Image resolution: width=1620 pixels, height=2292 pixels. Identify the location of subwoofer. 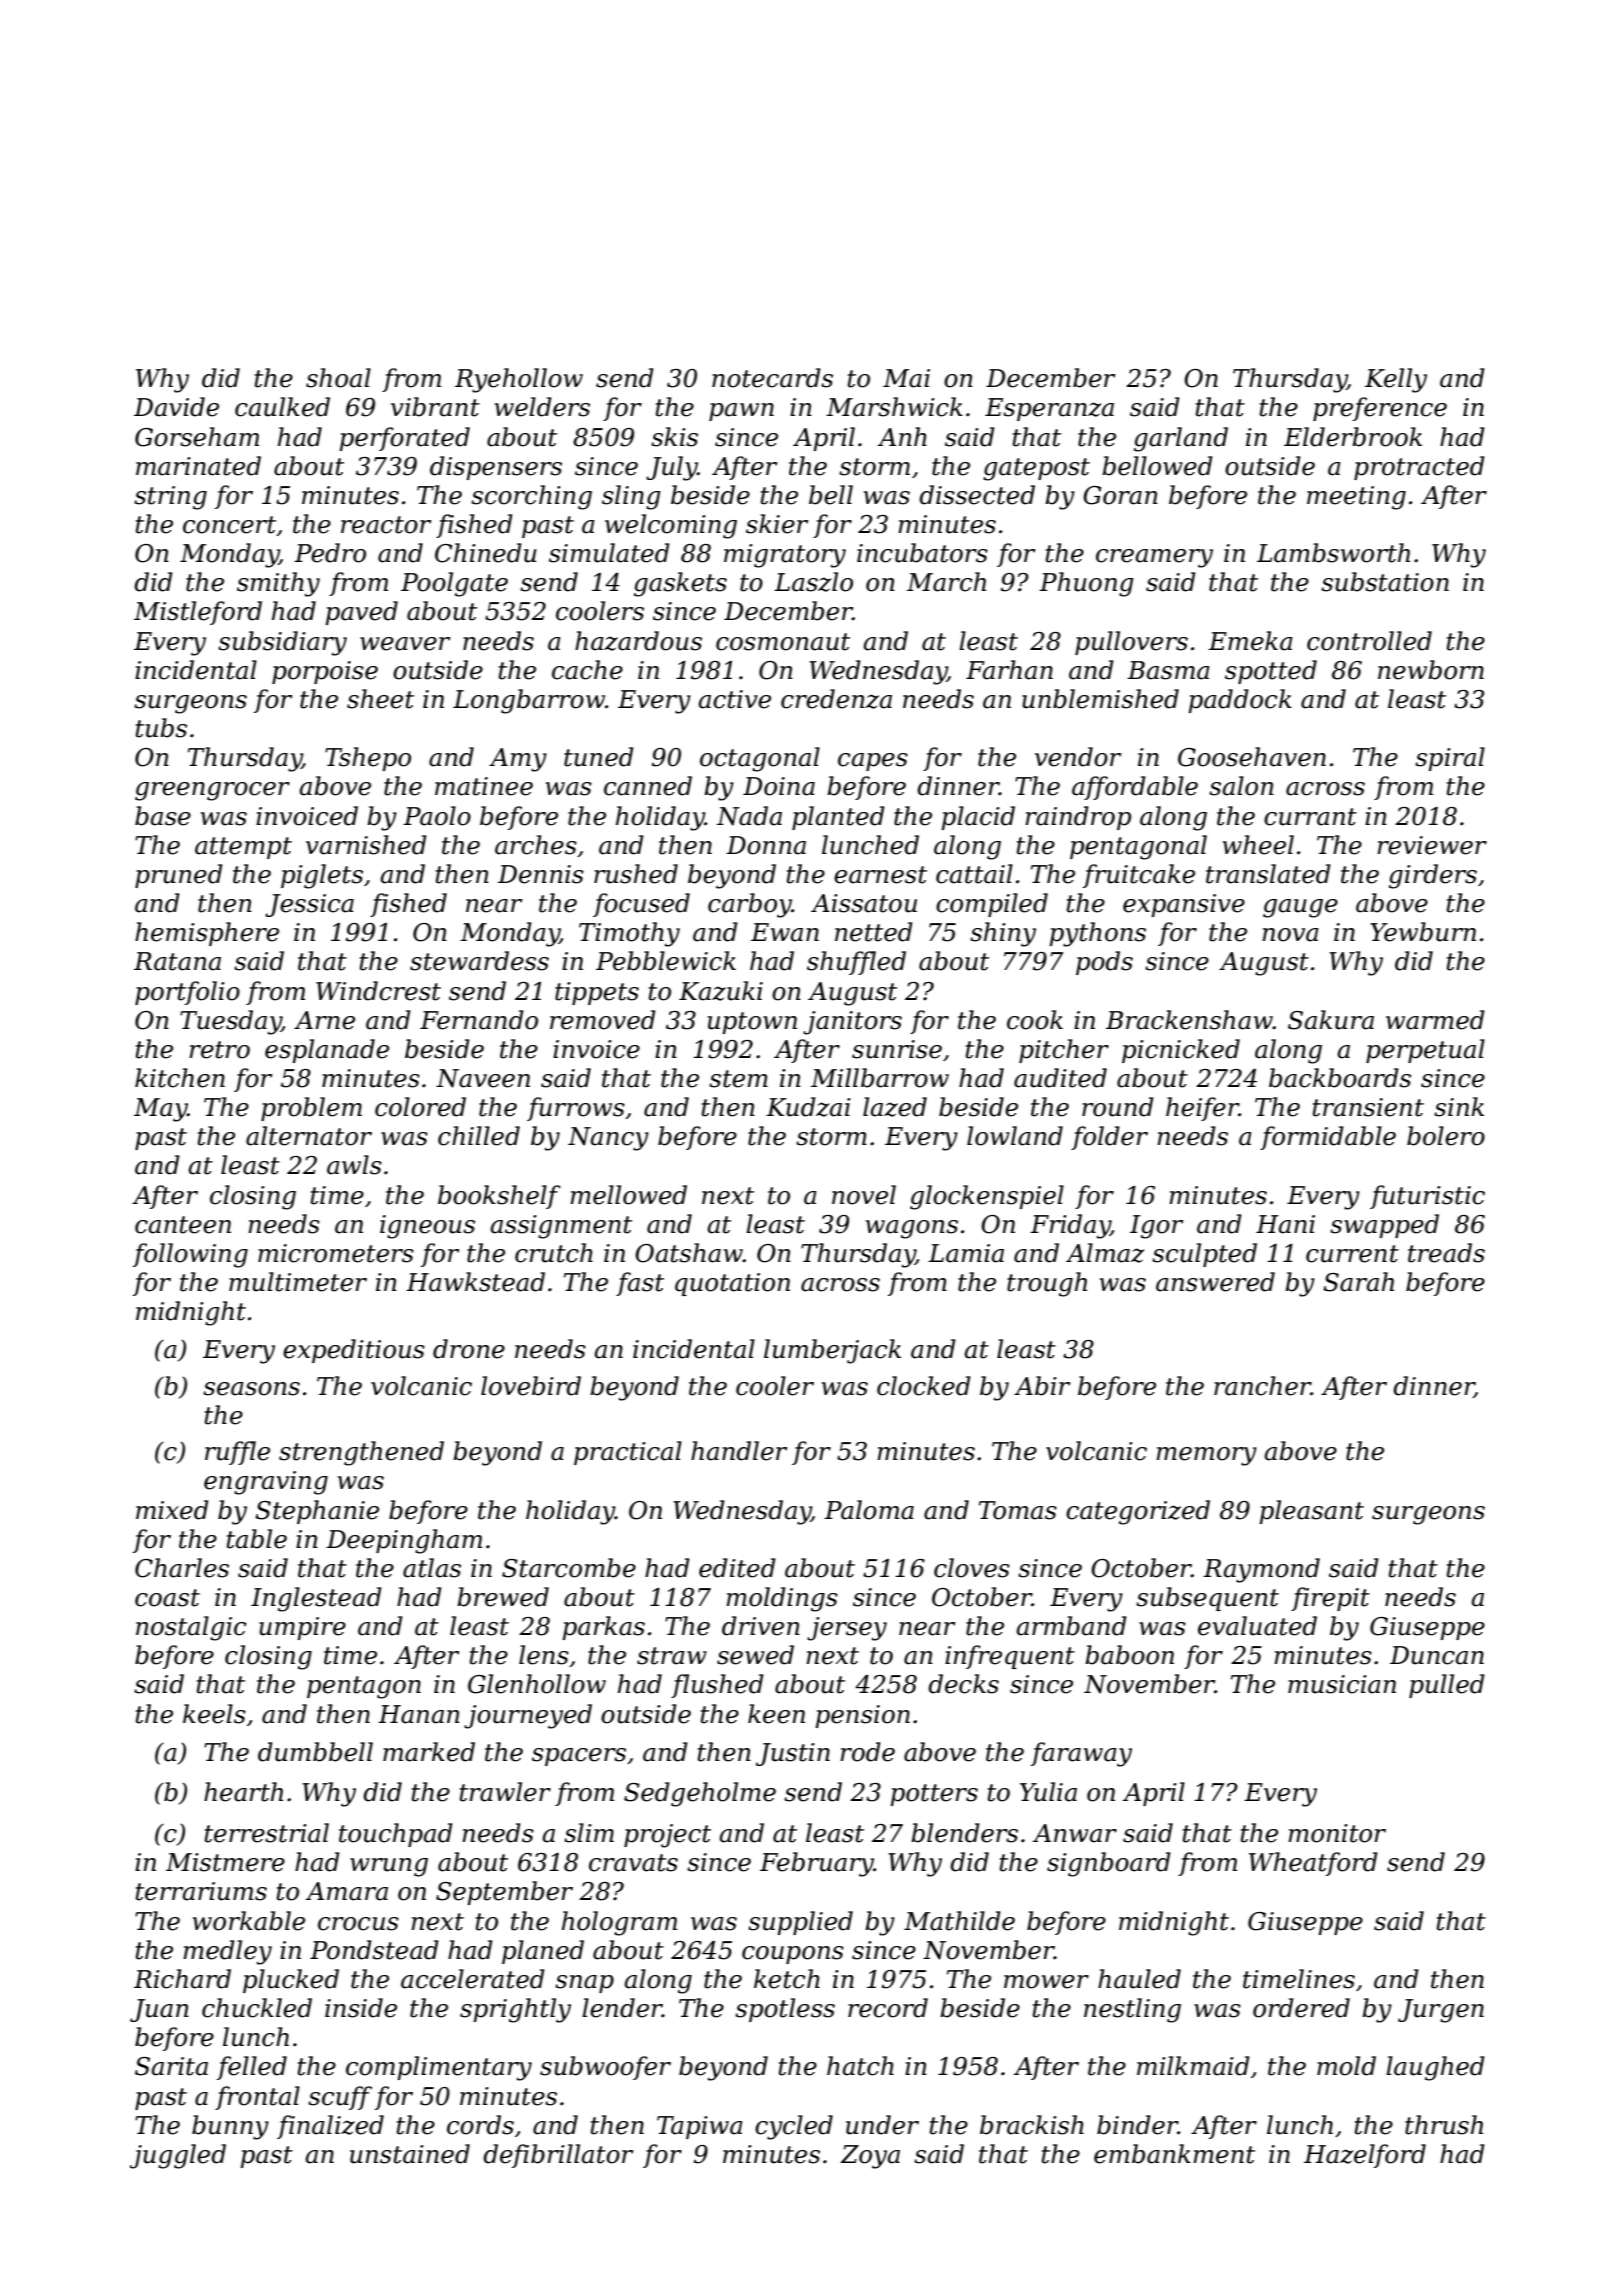
(605, 2068).
